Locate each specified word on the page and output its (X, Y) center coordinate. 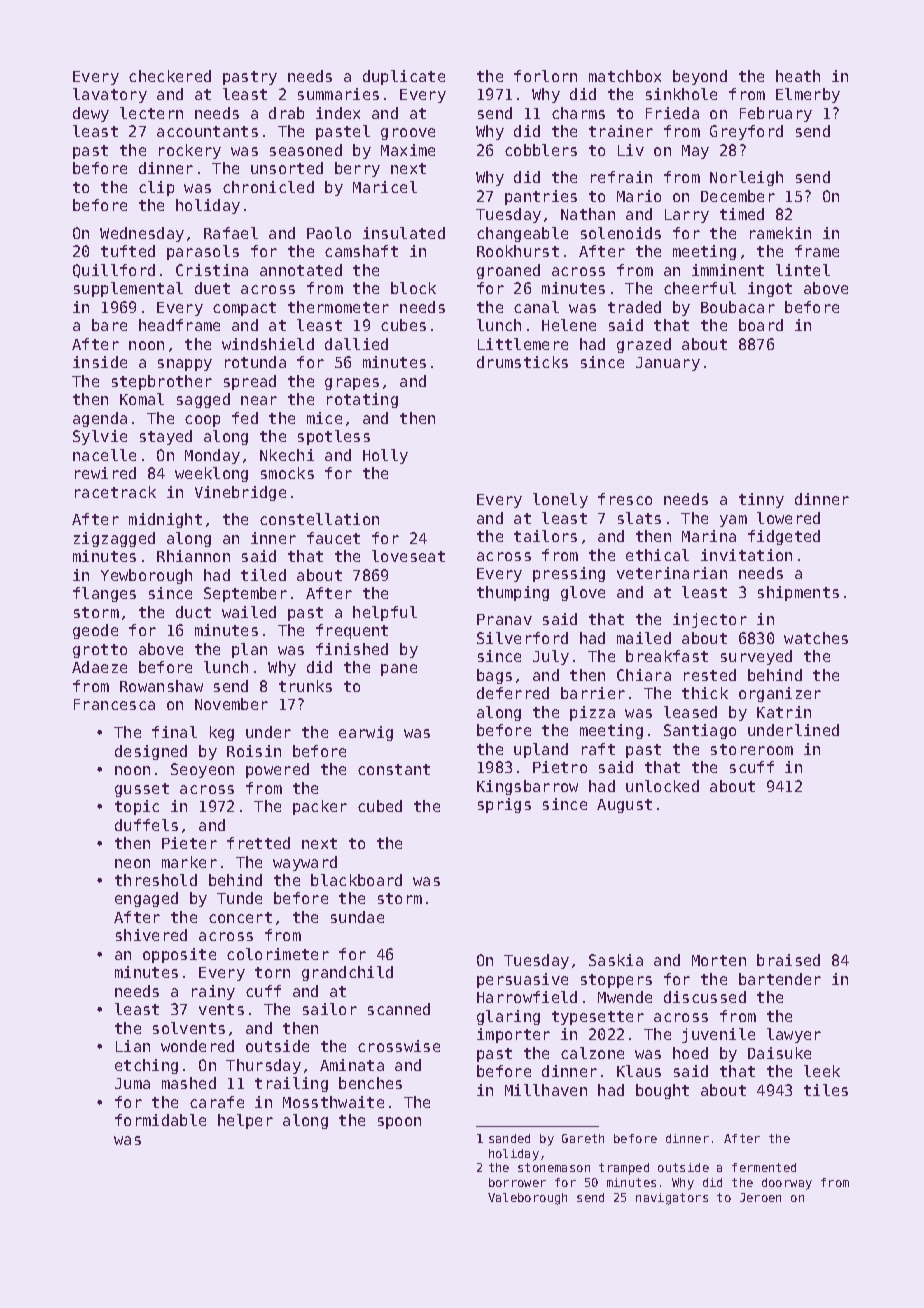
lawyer (794, 1035)
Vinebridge (240, 493)
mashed (189, 1083)
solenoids (621, 233)
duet (212, 288)
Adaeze (99, 667)
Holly (385, 456)
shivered (151, 935)
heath (798, 76)
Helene (569, 325)
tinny (761, 500)
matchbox (625, 76)
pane (399, 670)
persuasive (522, 980)
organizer (780, 694)
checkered (170, 76)
